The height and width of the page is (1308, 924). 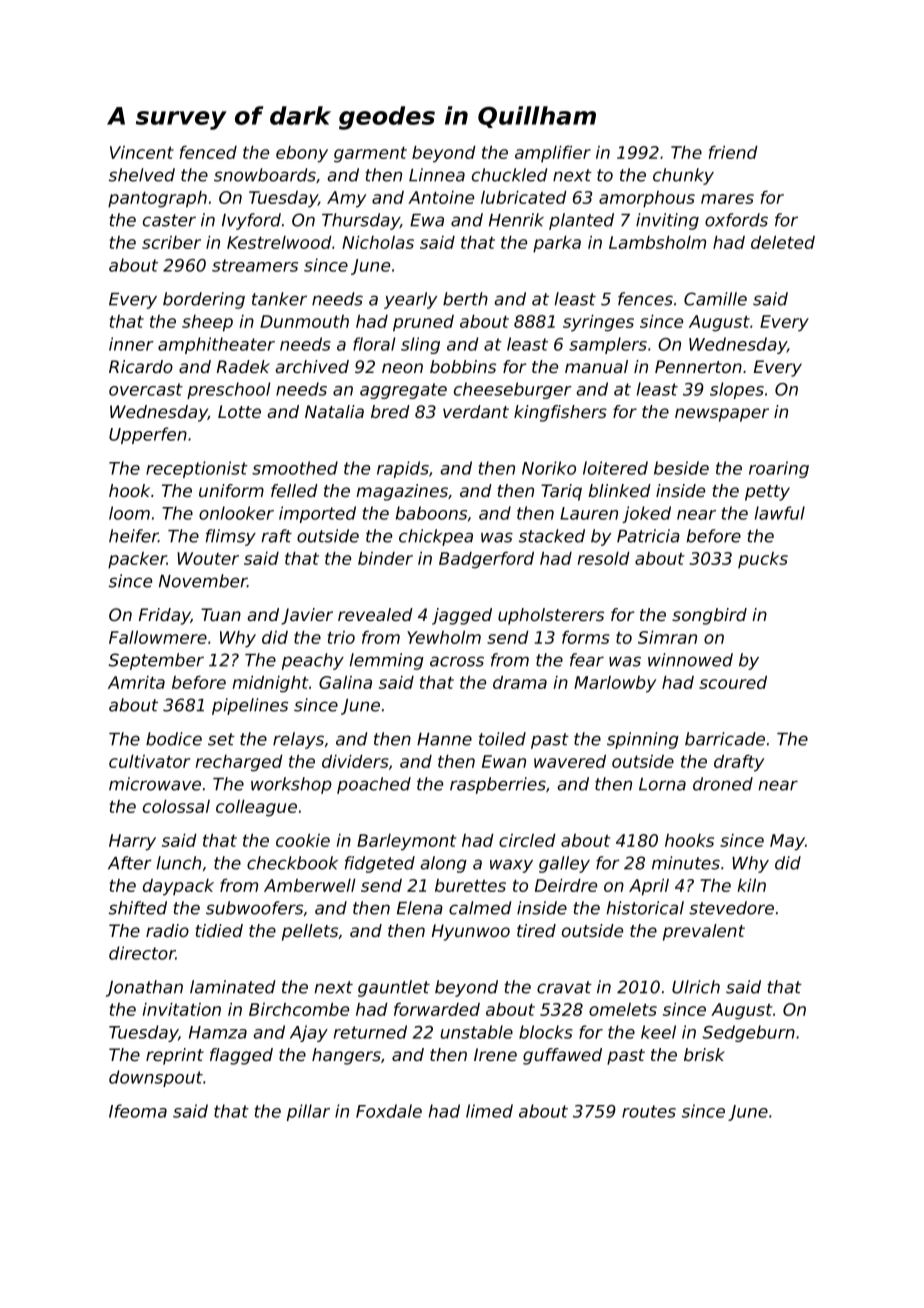 What do you see at coordinates (178, 887) in the page?
I see `daypack` at bounding box center [178, 887].
